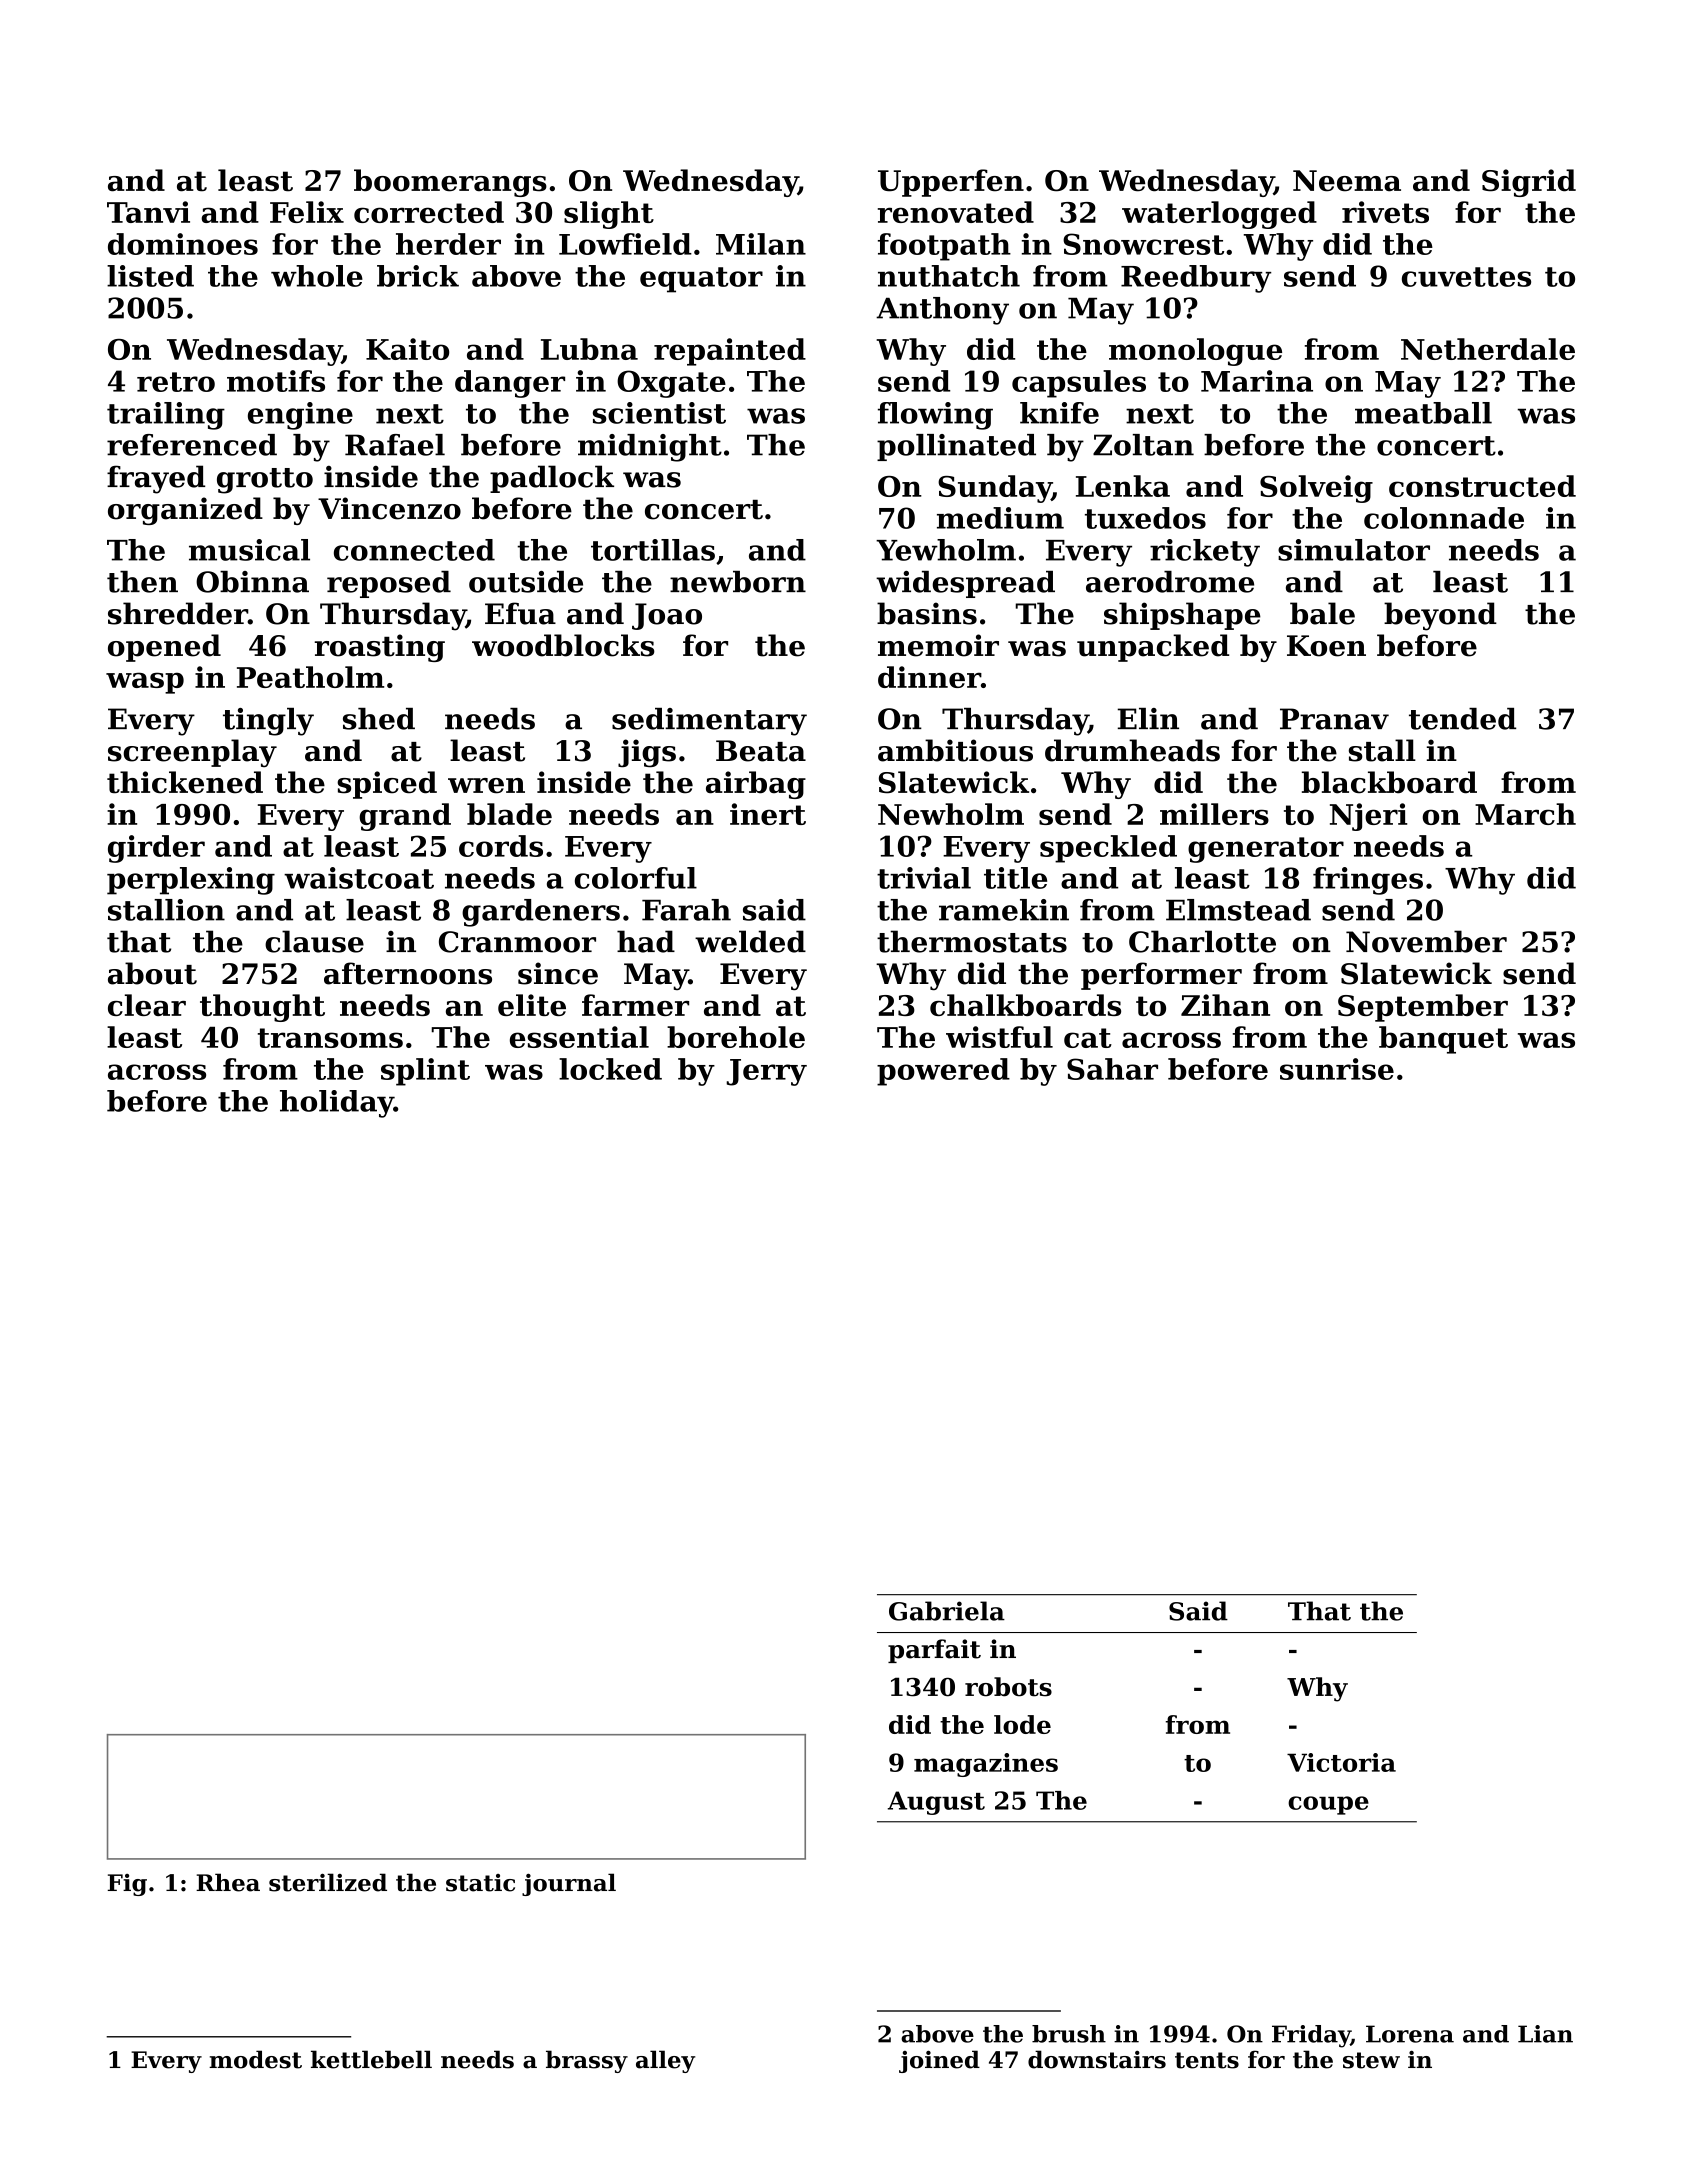 This screenshot has height=2178, width=1683. I want to click on banquet, so click(1443, 1040).
